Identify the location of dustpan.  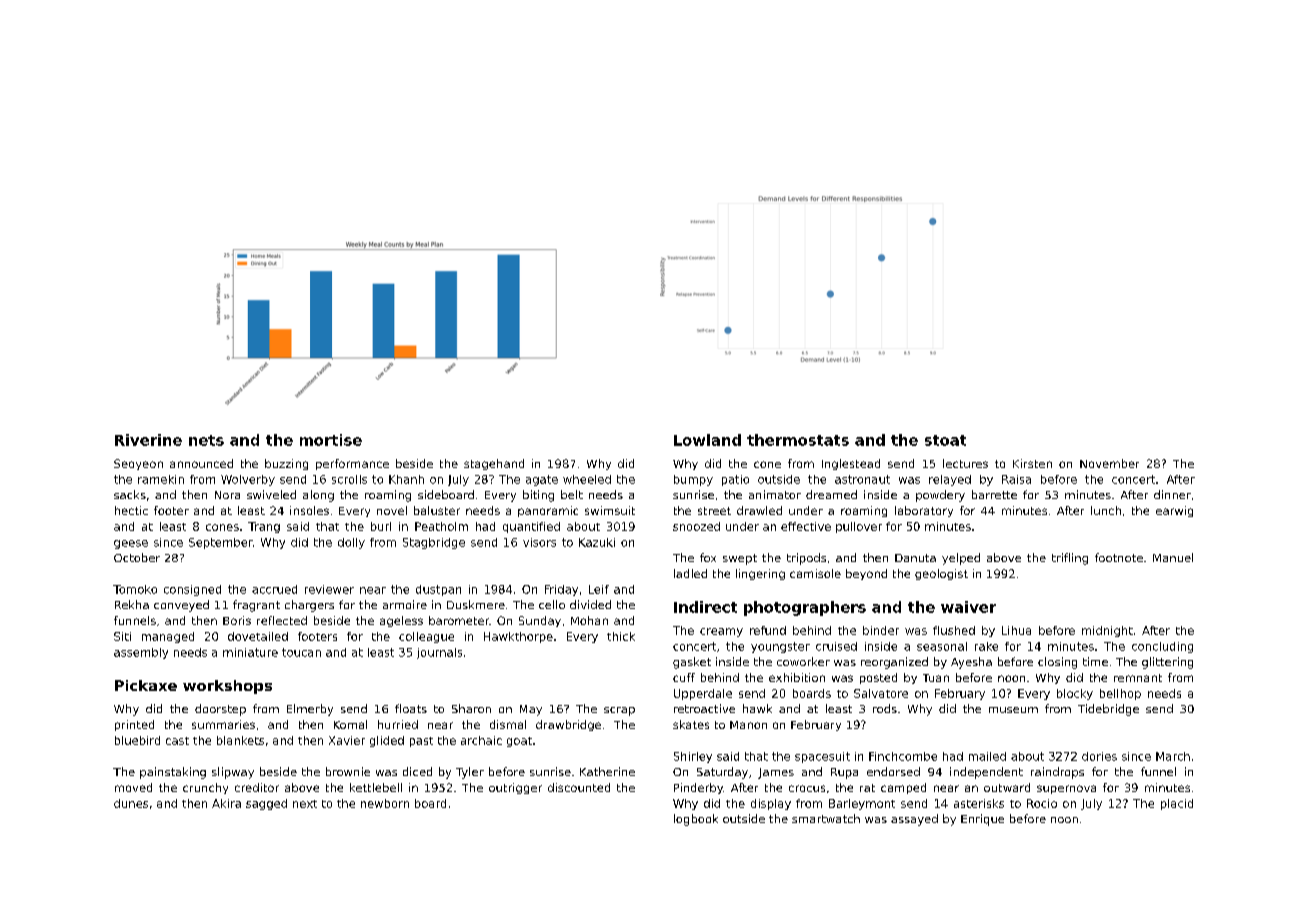
(438, 590).
